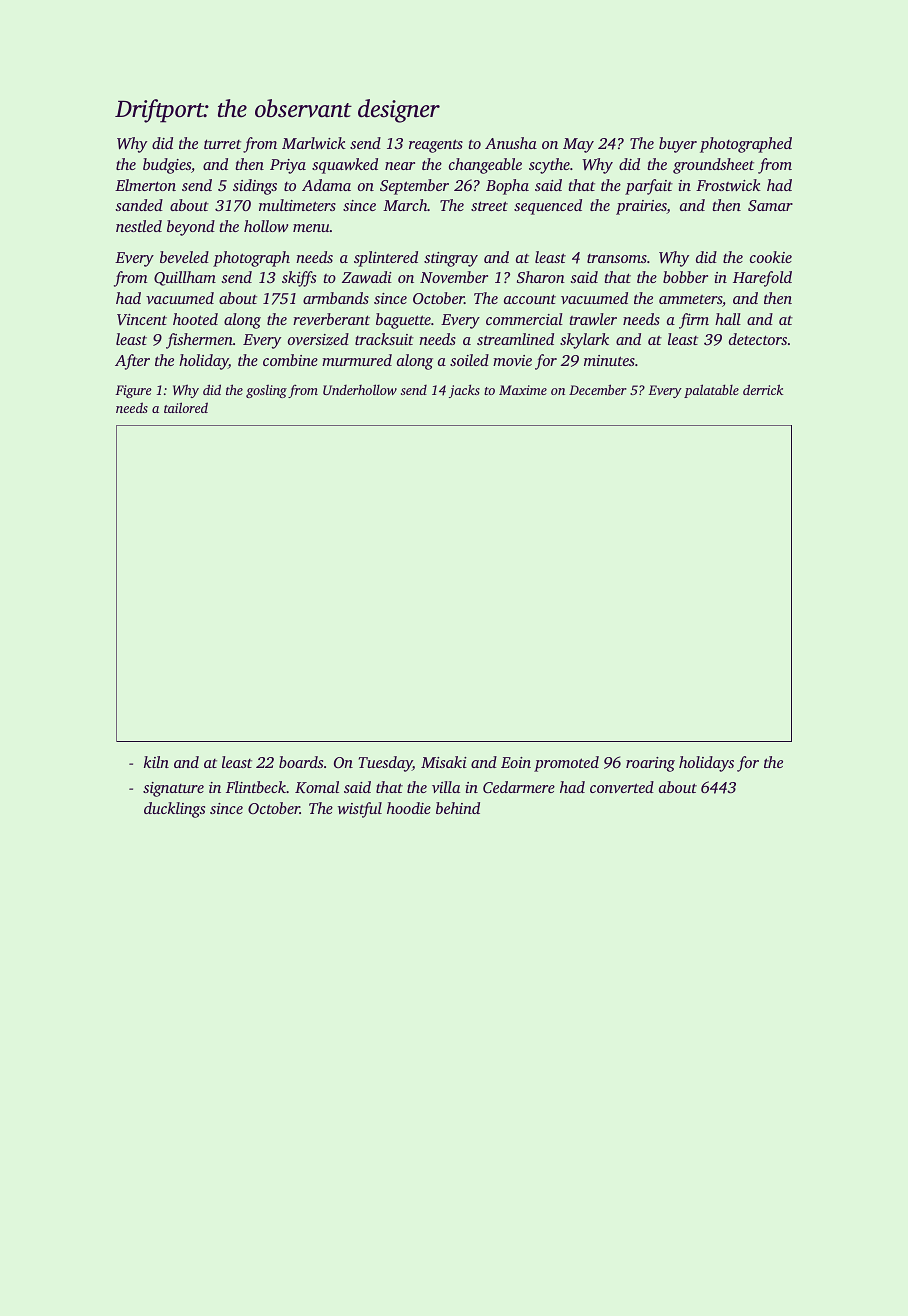 The image size is (908, 1316). What do you see at coordinates (156, 762) in the image?
I see `kiln` at bounding box center [156, 762].
